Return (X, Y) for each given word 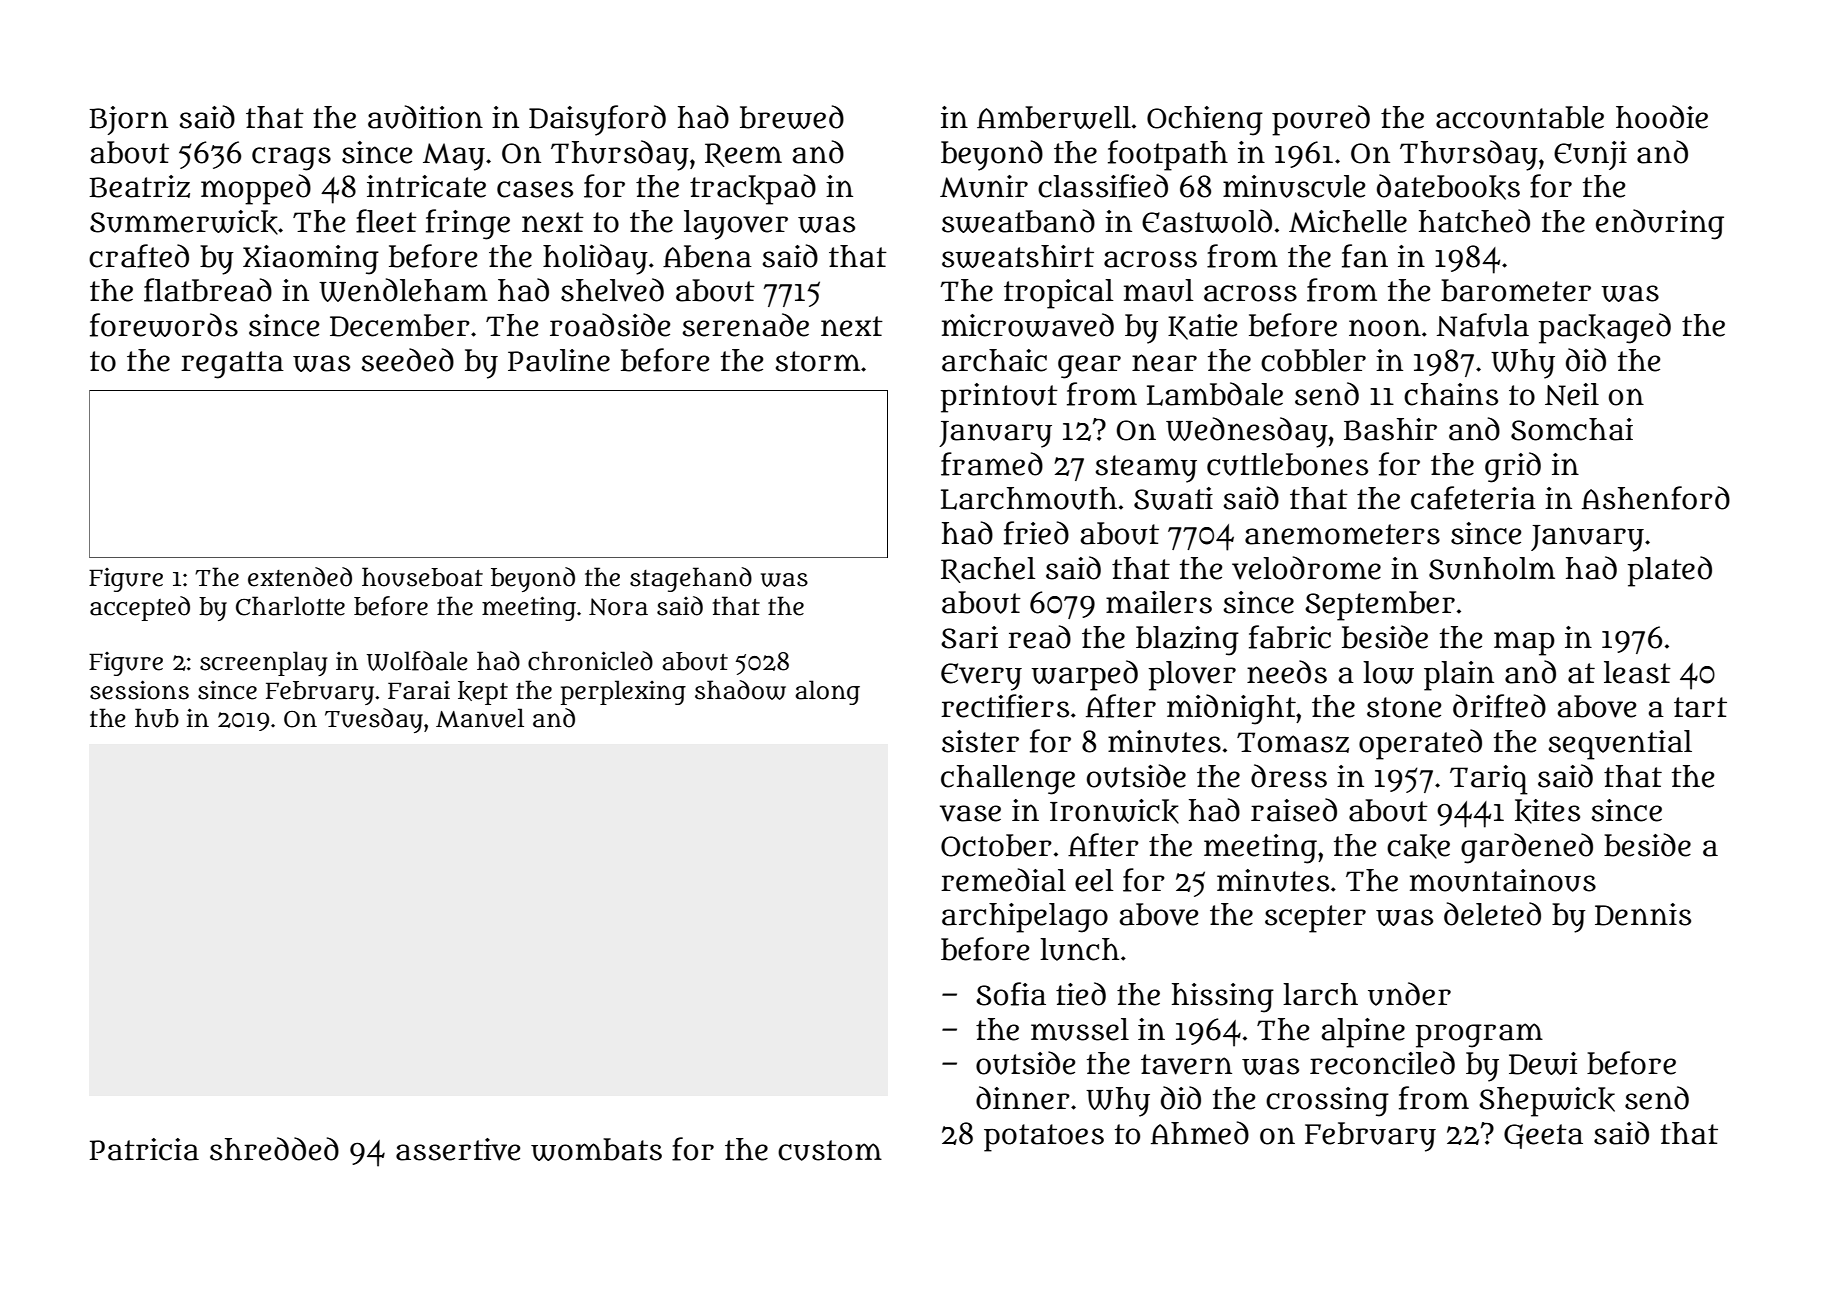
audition (425, 117)
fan (1365, 256)
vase (970, 813)
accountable (1520, 117)
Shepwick (1547, 1102)
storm (818, 361)
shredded (274, 1149)
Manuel (480, 718)
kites (1547, 811)
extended (300, 577)
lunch (1079, 949)
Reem (743, 155)
